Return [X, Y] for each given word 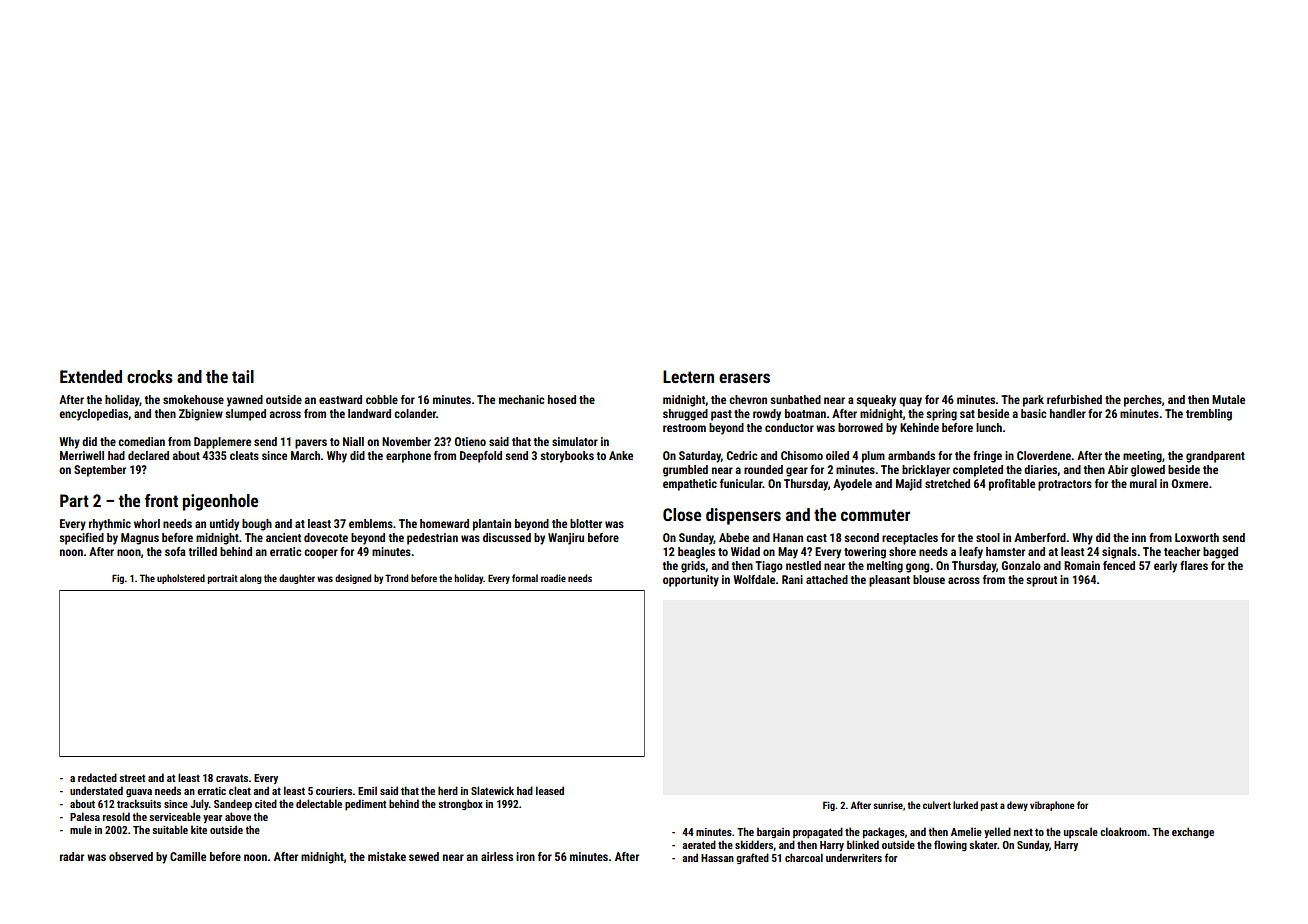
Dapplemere [222, 443]
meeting [1142, 457]
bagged [1220, 553]
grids [693, 567]
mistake [387, 856]
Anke [621, 455]
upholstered [181, 579]
